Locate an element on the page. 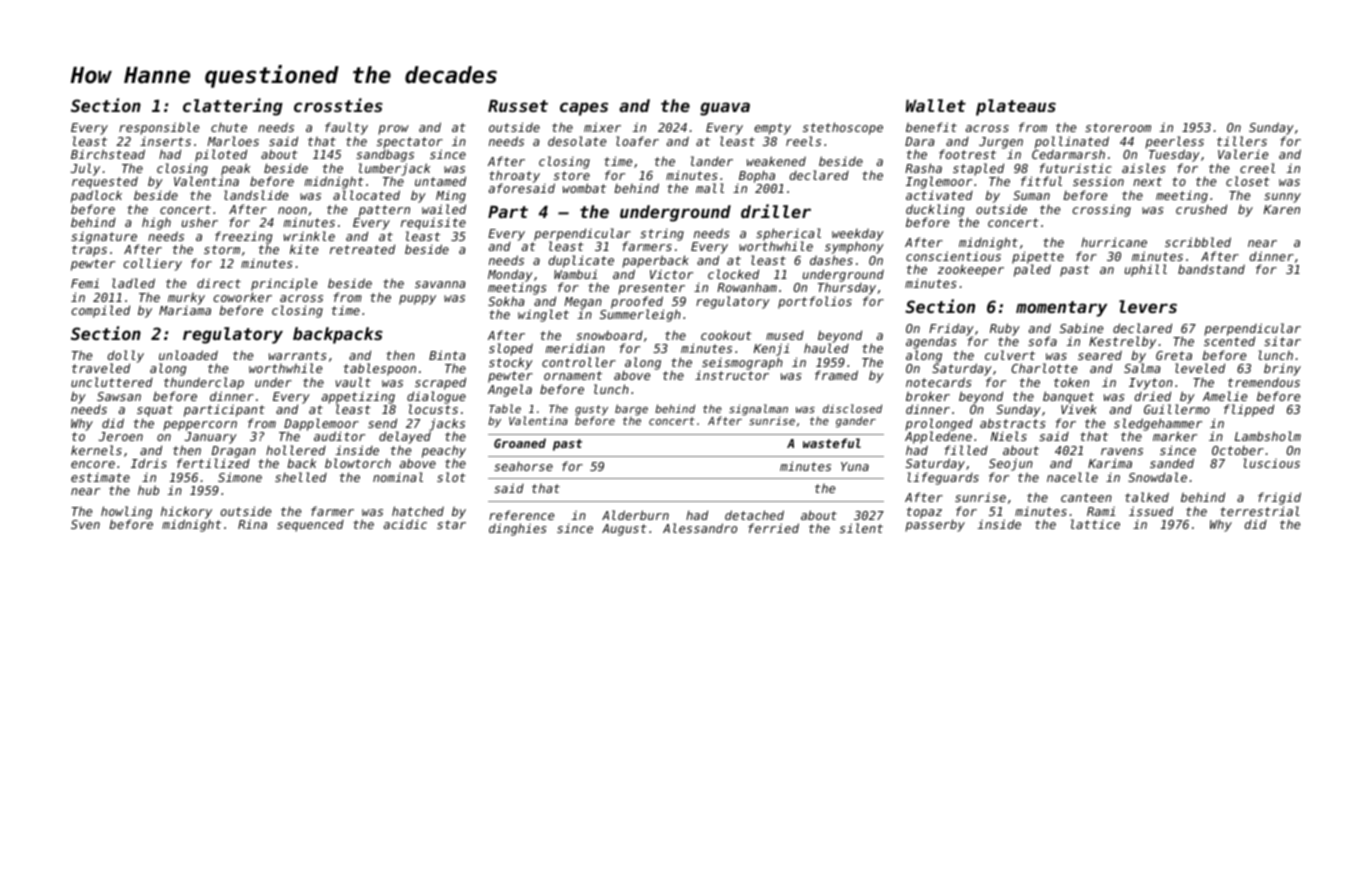  hickory is located at coordinates (186, 513).
